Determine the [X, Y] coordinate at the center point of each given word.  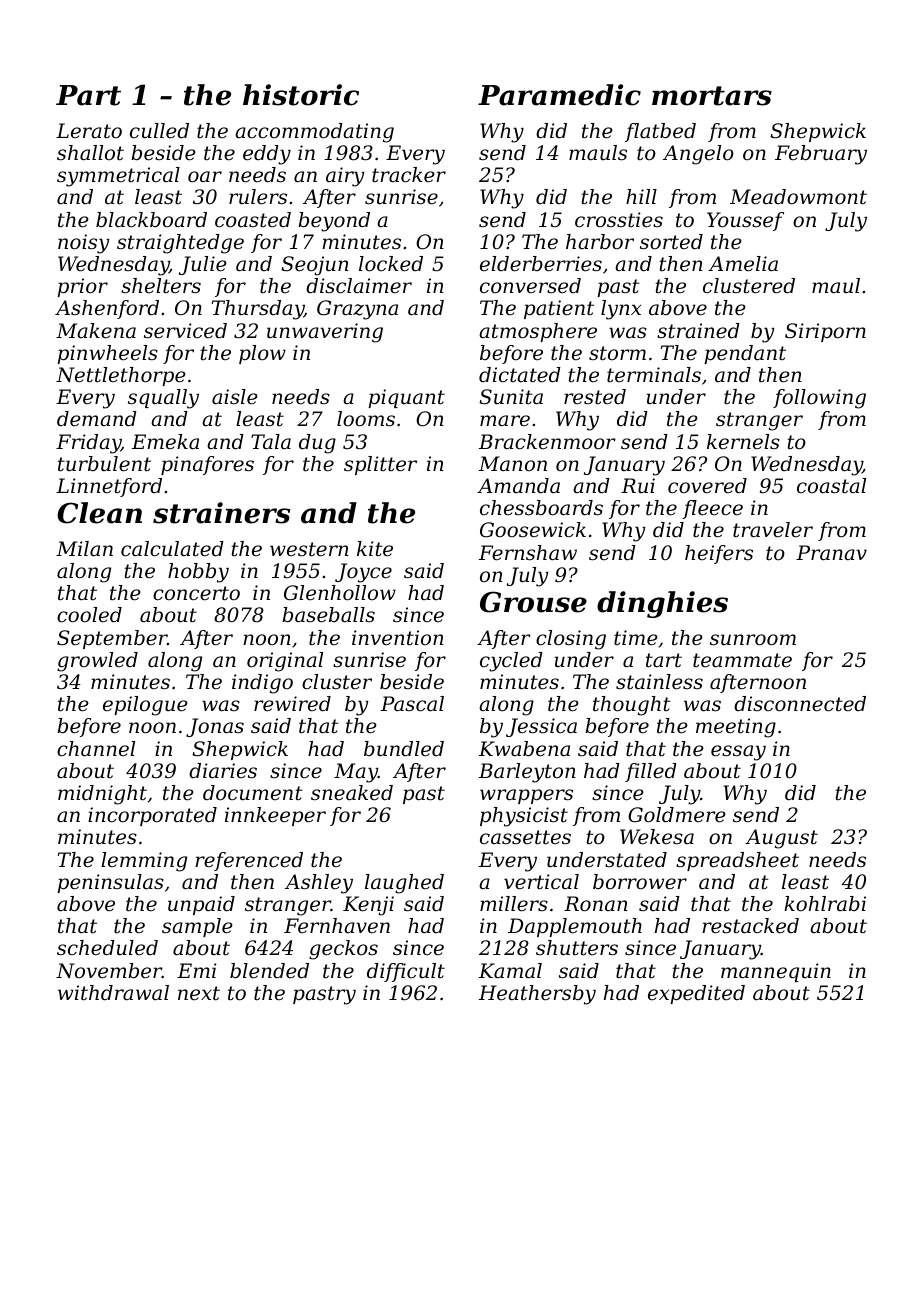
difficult [406, 972]
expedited [696, 994]
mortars [712, 96]
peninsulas [110, 883]
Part [88, 95]
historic [301, 95]
